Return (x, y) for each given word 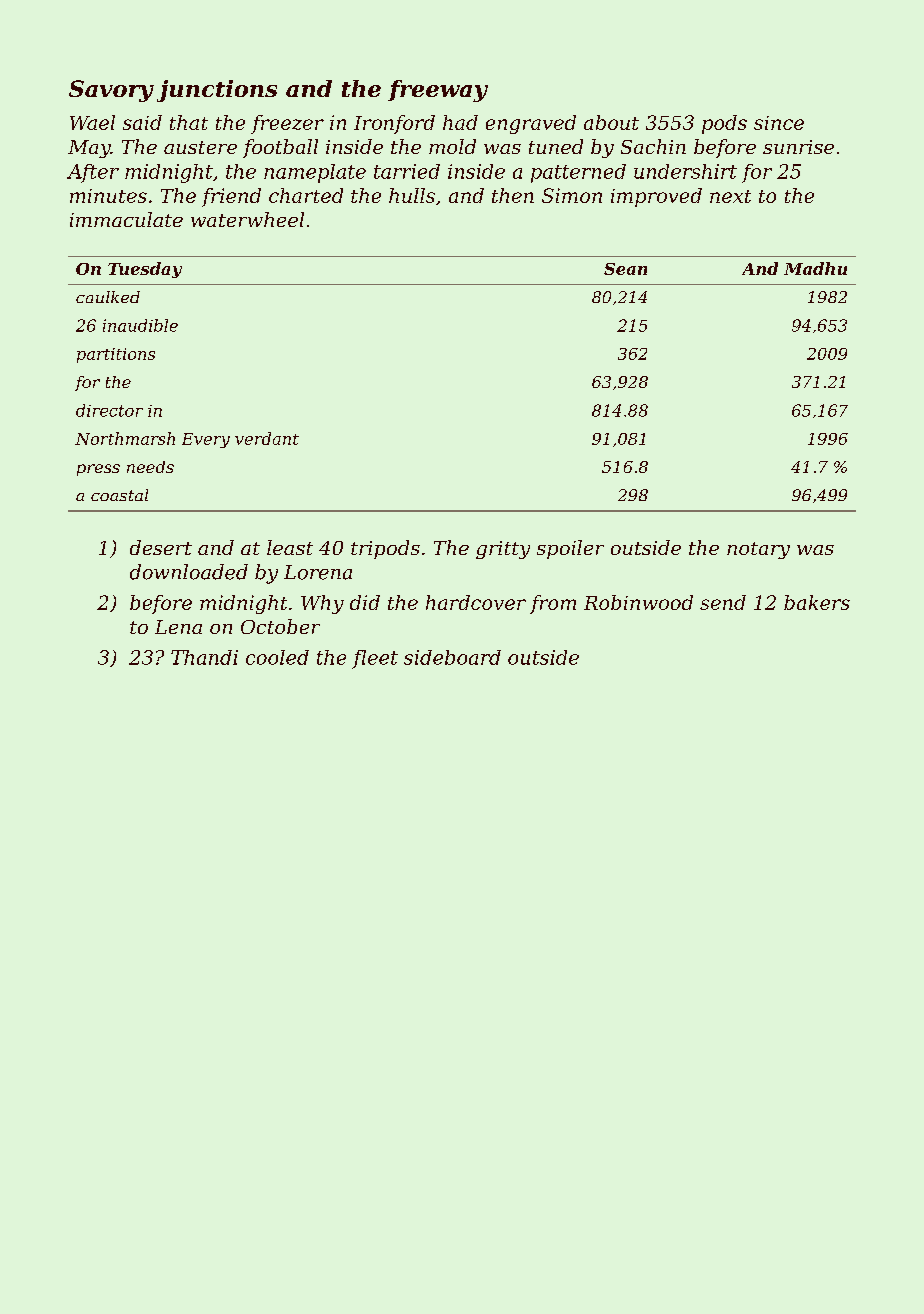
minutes (108, 196)
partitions (116, 355)
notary (758, 550)
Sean (625, 269)
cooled (277, 657)
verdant (267, 438)
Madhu (815, 268)
